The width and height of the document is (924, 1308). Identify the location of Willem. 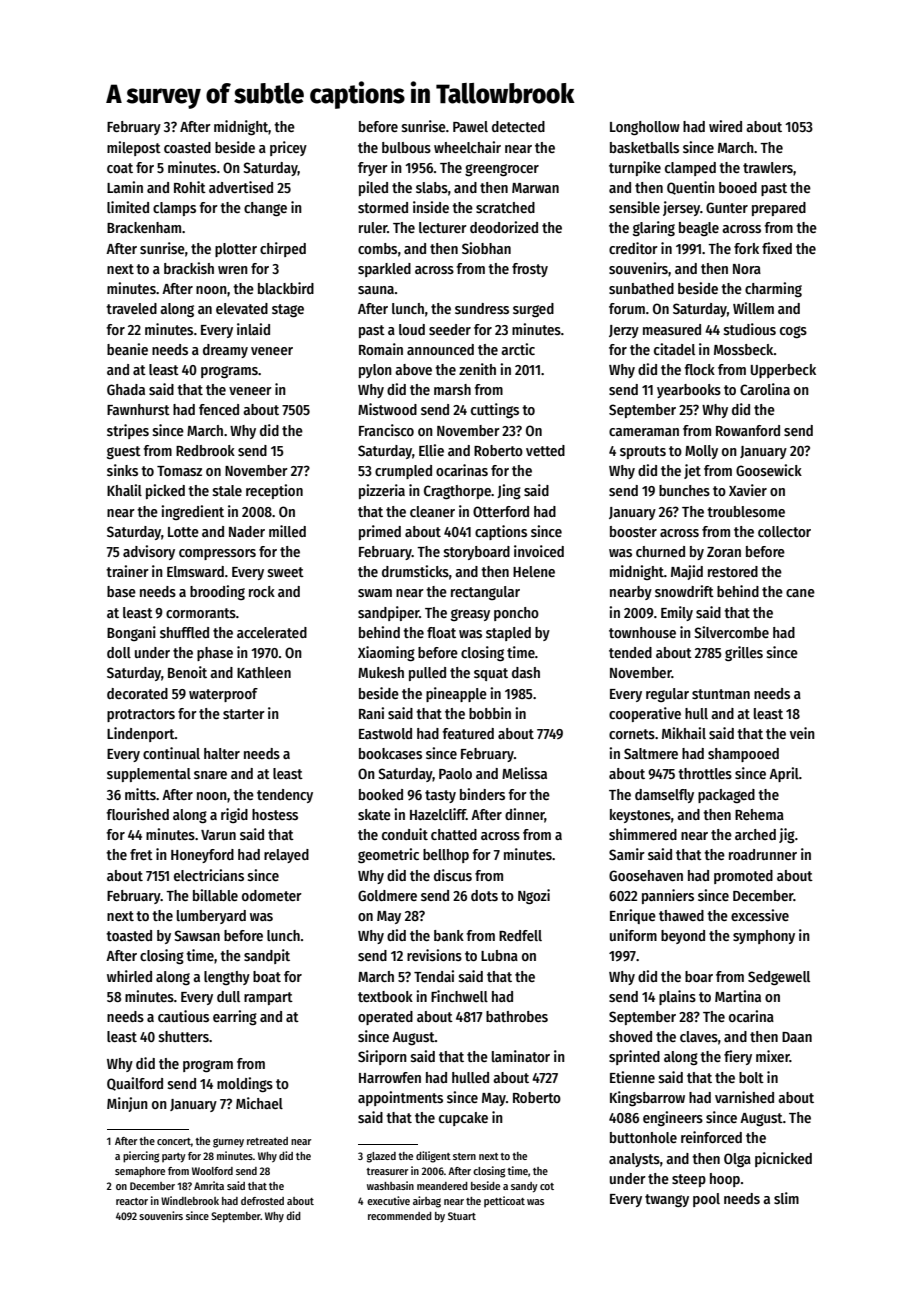
(753, 308).
